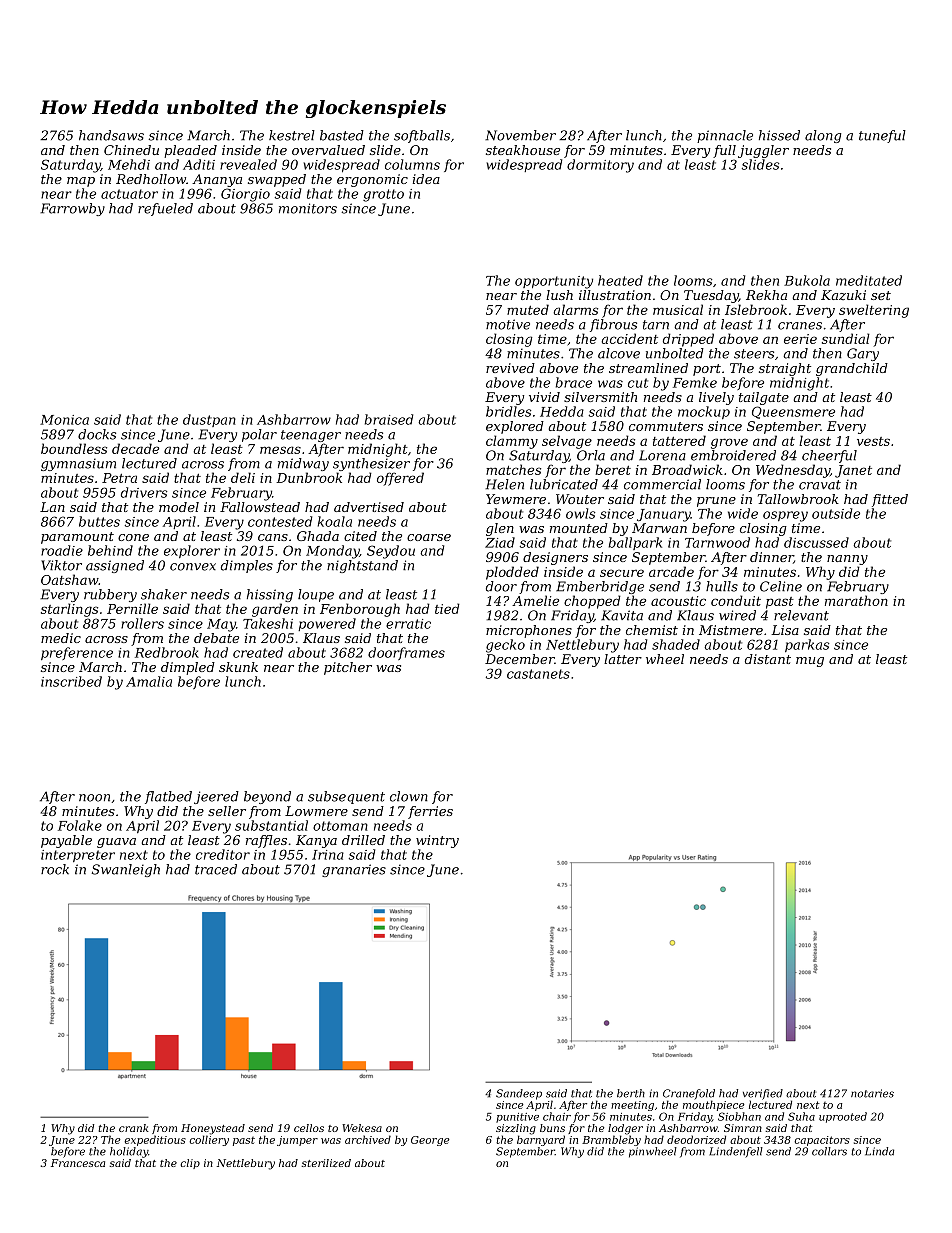 Image resolution: width=952 pixels, height=1233 pixels. Describe the element at coordinates (736, 1152) in the screenshot. I see `Lindenfell` at that location.
